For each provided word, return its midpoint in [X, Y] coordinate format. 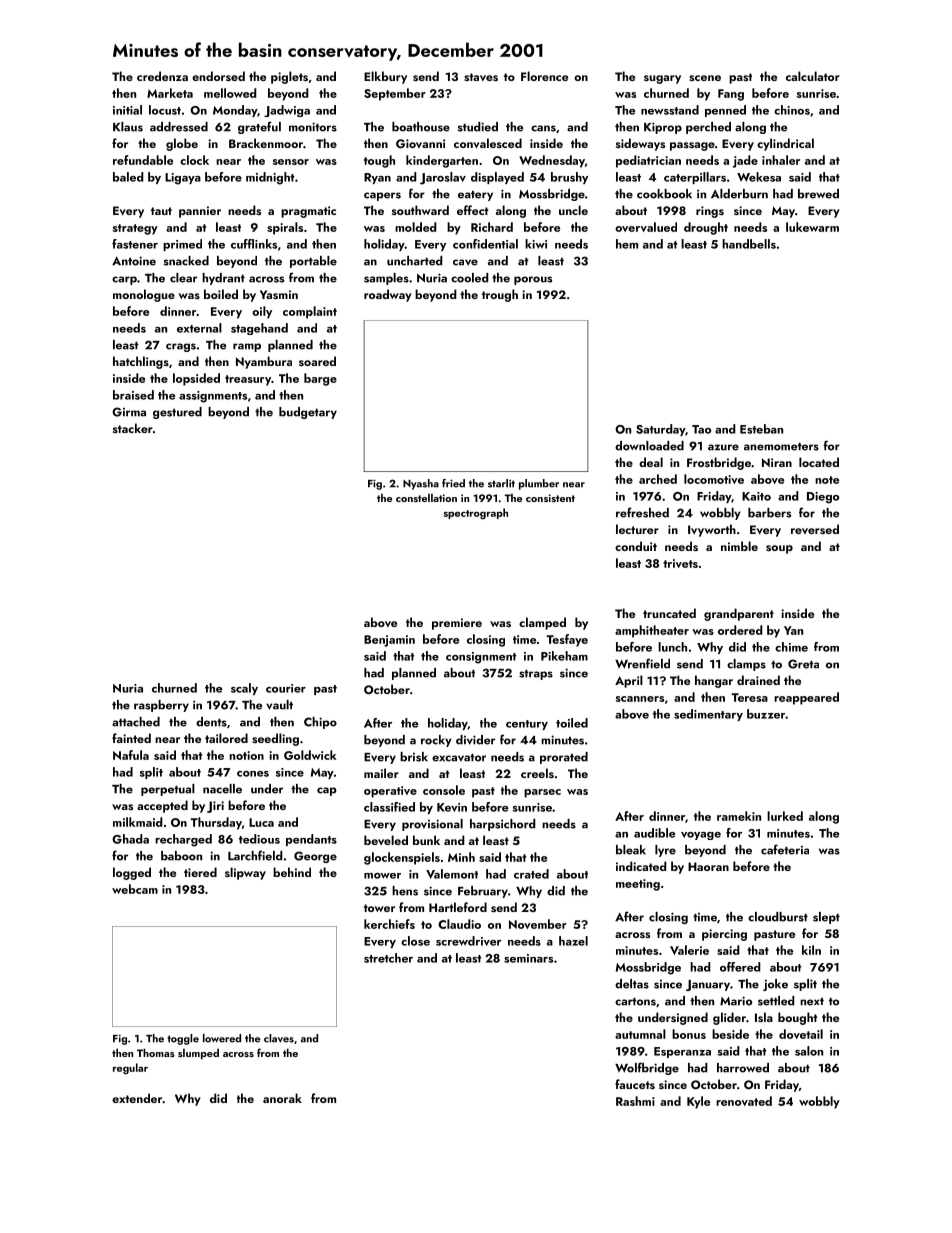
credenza [162, 76]
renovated [744, 1101]
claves [279, 1038]
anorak [282, 1098]
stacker [133, 428]
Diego [823, 498]
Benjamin [389, 641]
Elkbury [385, 77]
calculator [813, 76]
